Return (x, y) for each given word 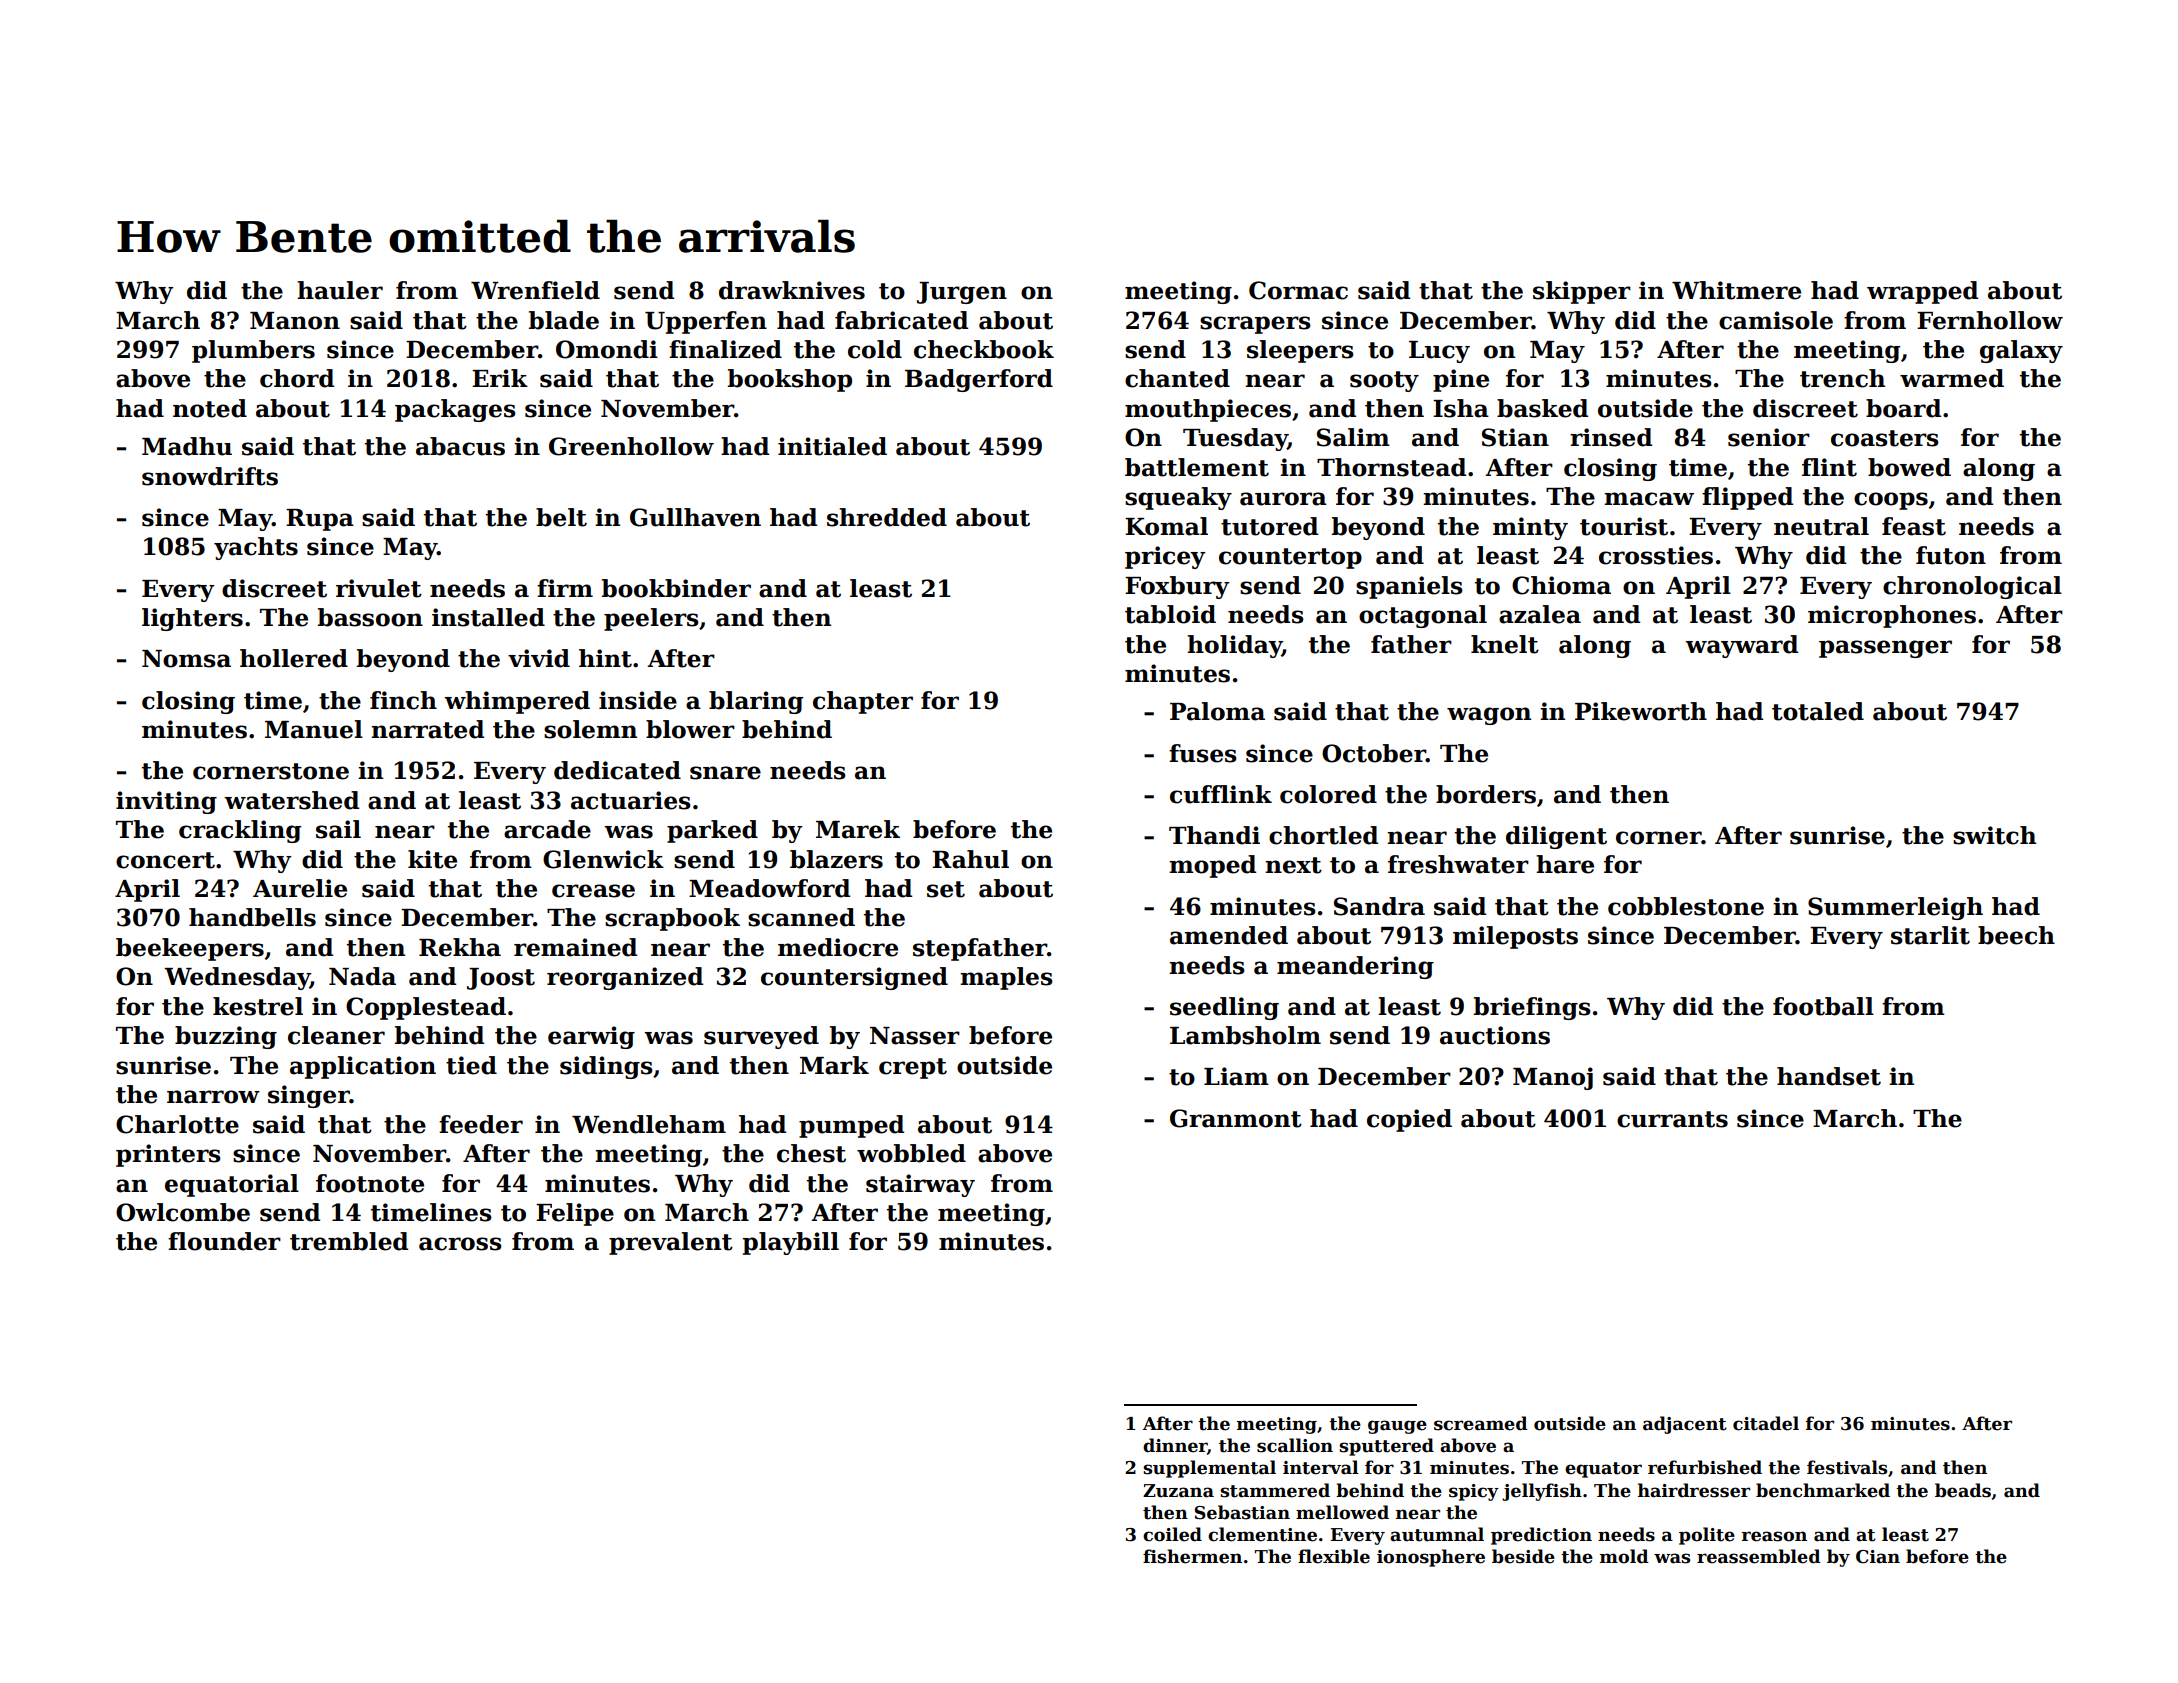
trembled (349, 1241)
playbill (791, 1243)
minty (1530, 528)
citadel (1766, 1423)
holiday (1234, 646)
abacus (460, 446)
